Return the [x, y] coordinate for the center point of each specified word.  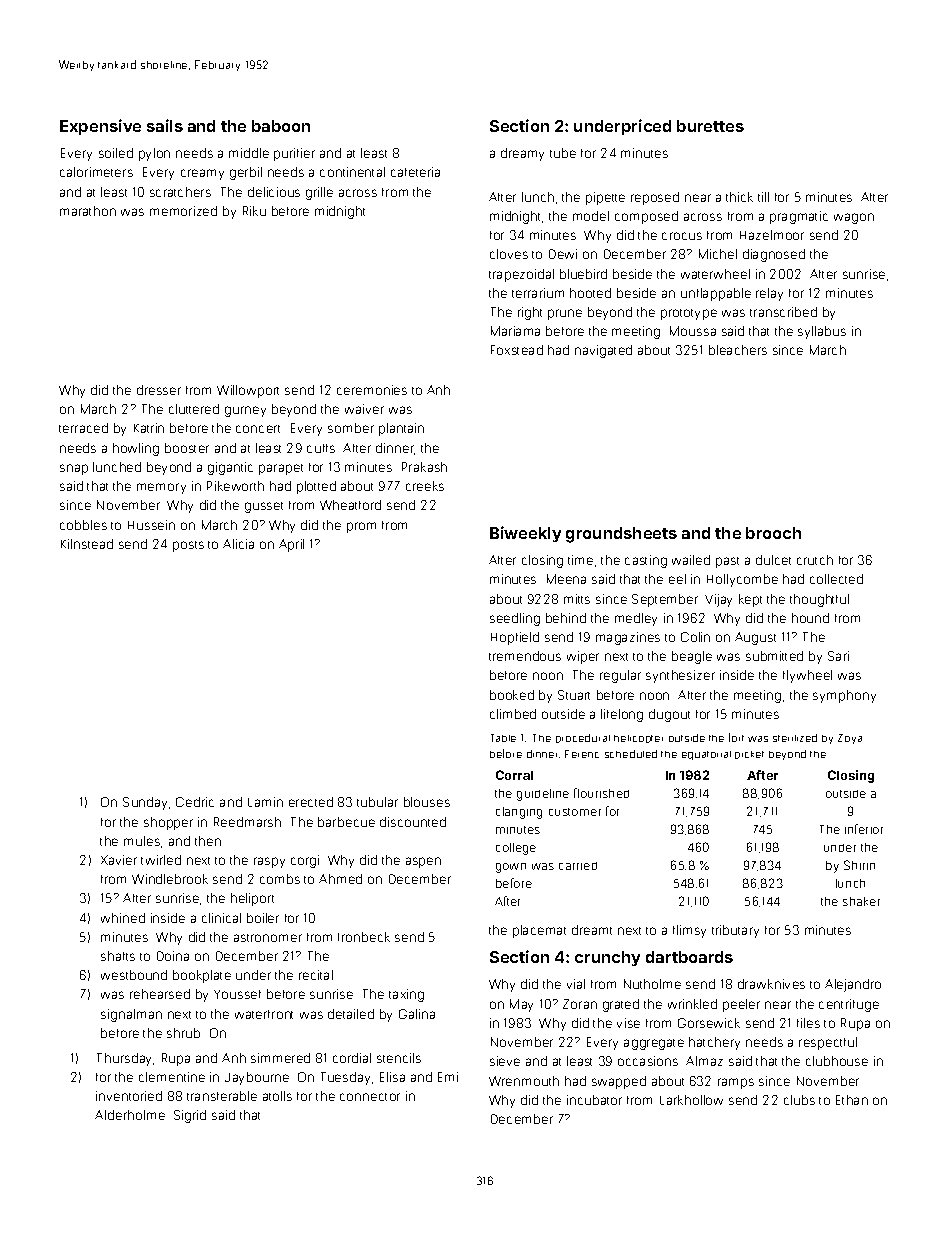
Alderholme [130, 1115]
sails [165, 125]
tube [563, 153]
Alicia [238, 544]
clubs [799, 1100]
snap [74, 469]
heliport [252, 899]
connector [370, 1097]
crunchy [607, 958]
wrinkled [692, 1004]
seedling [515, 619]
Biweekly [525, 534]
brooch [773, 533]
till [763, 197]
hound [810, 618]
